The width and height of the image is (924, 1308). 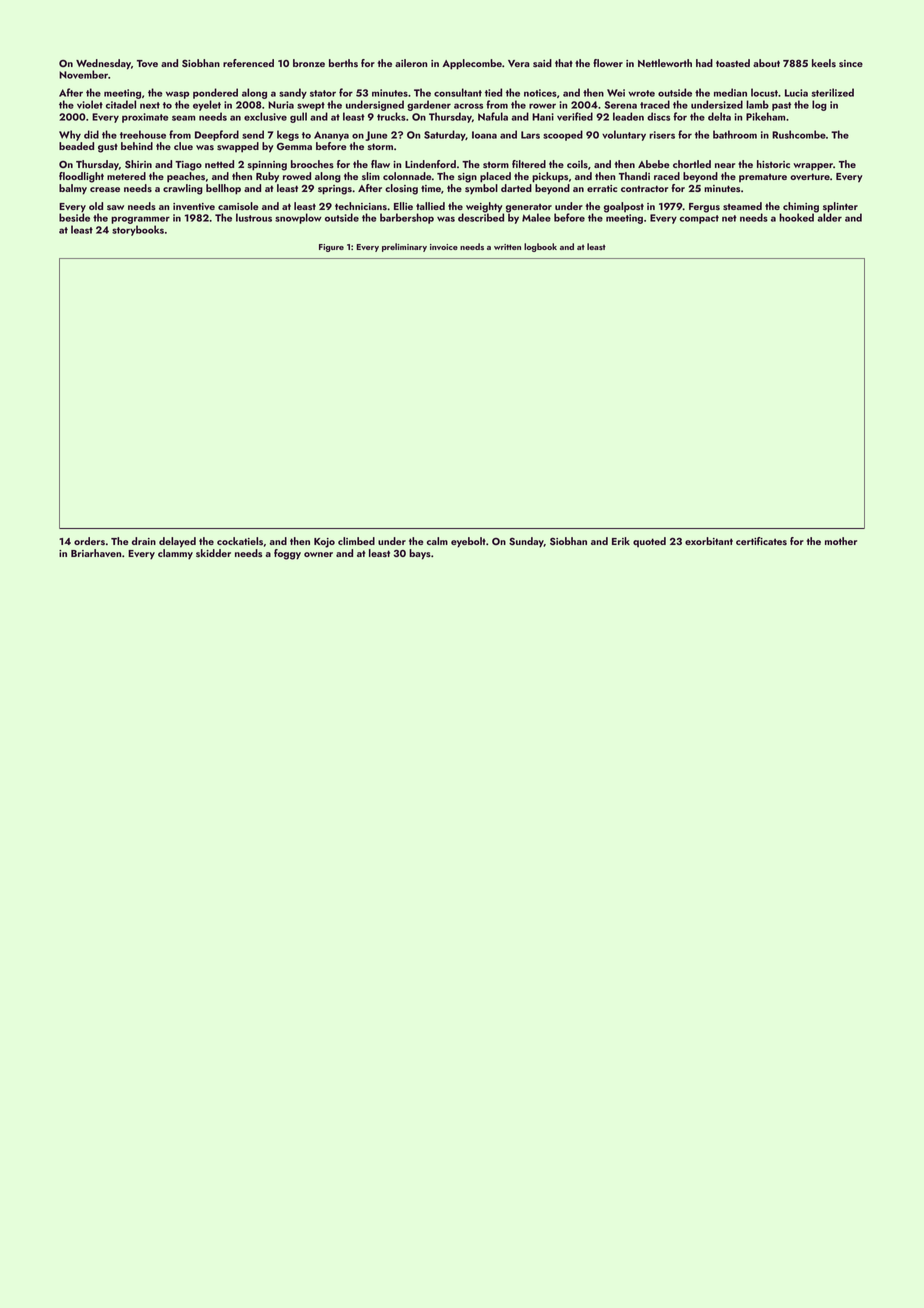 I want to click on storybooks, so click(x=138, y=230).
